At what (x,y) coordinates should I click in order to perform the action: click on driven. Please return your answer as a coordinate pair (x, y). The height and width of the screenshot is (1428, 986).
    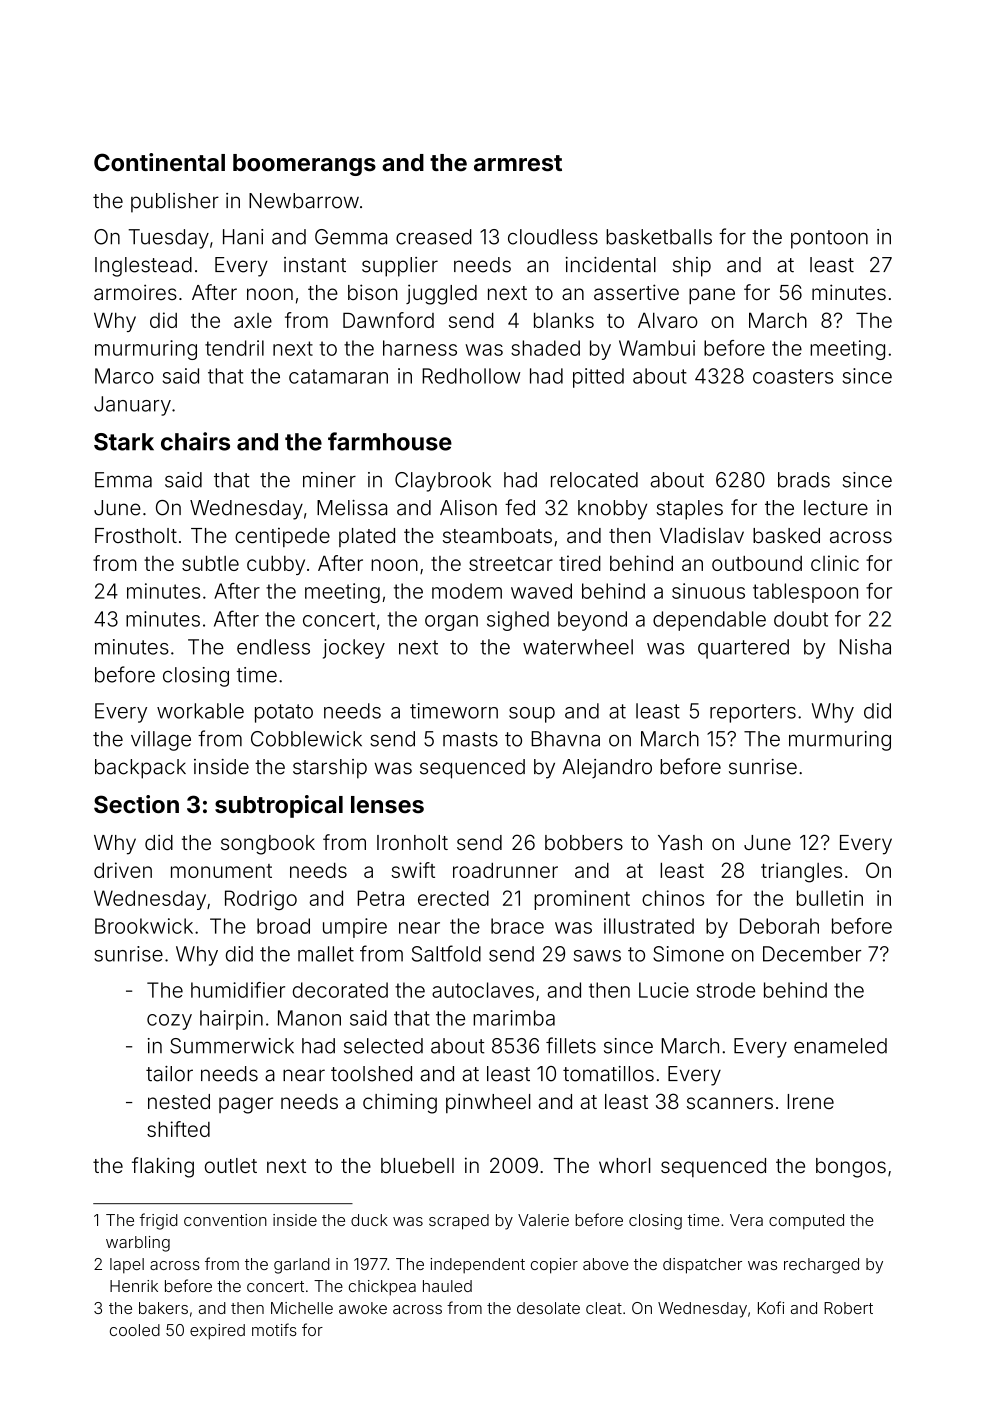
    Looking at the image, I should click on (123, 870).
